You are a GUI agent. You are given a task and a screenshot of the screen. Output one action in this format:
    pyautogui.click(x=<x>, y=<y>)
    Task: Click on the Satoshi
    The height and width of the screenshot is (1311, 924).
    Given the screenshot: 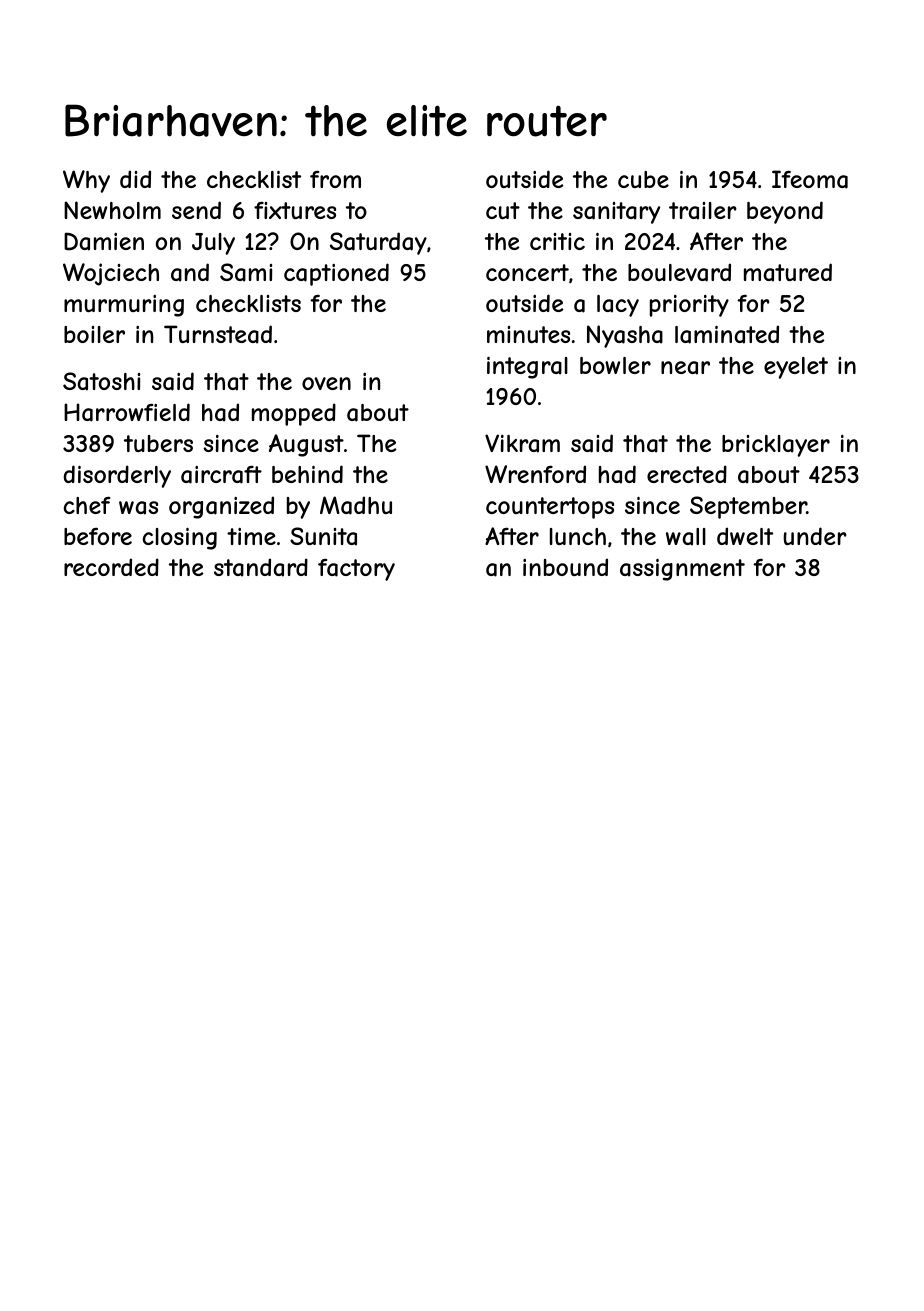 What is the action you would take?
    pyautogui.click(x=101, y=381)
